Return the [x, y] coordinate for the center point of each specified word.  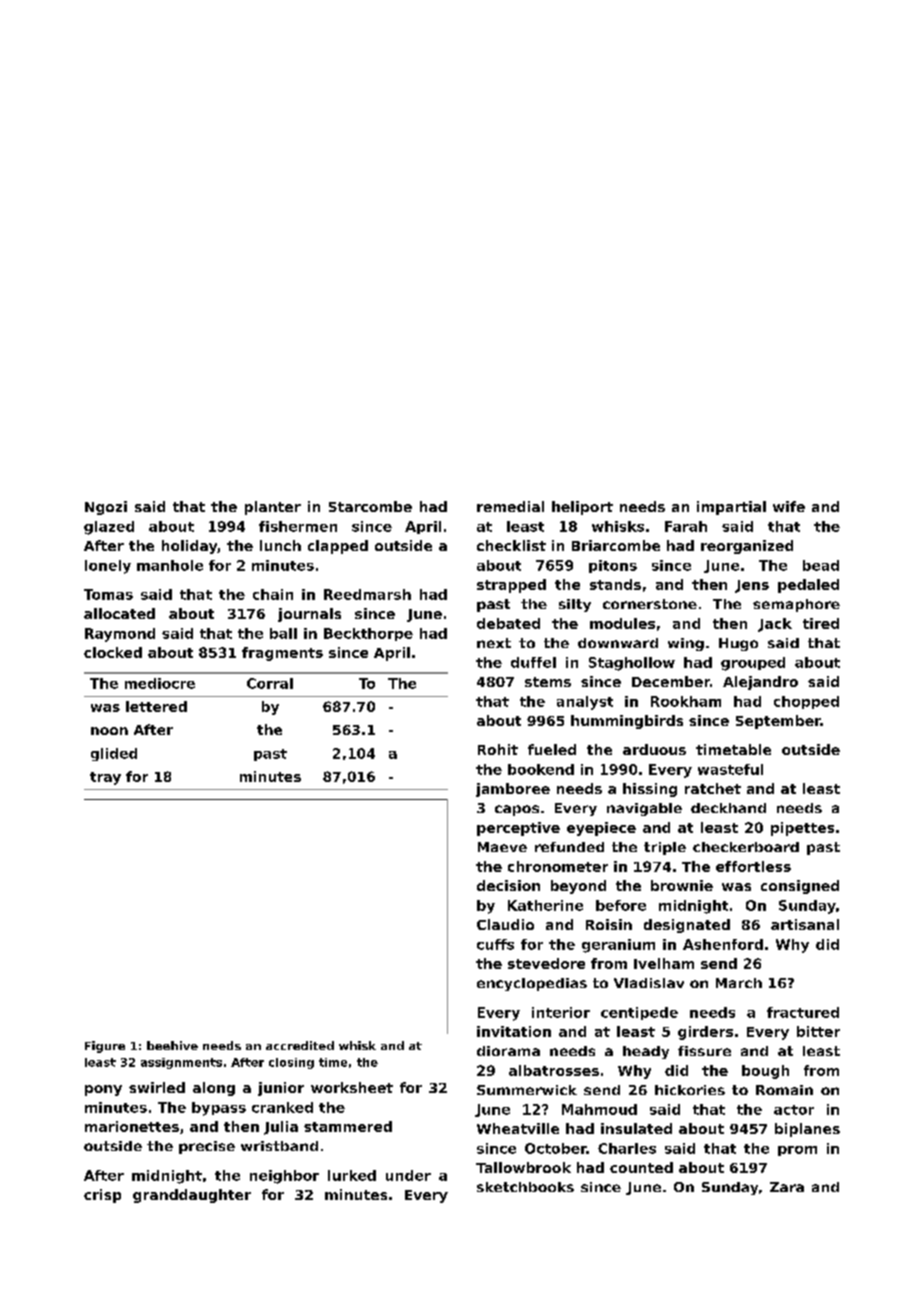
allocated [119, 613]
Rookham [686, 701]
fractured [803, 1012]
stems [548, 682]
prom [797, 1151]
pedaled [808, 586]
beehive [172, 1045]
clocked [113, 652]
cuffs [495, 944]
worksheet [352, 1087]
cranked [282, 1107]
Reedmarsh [367, 594]
